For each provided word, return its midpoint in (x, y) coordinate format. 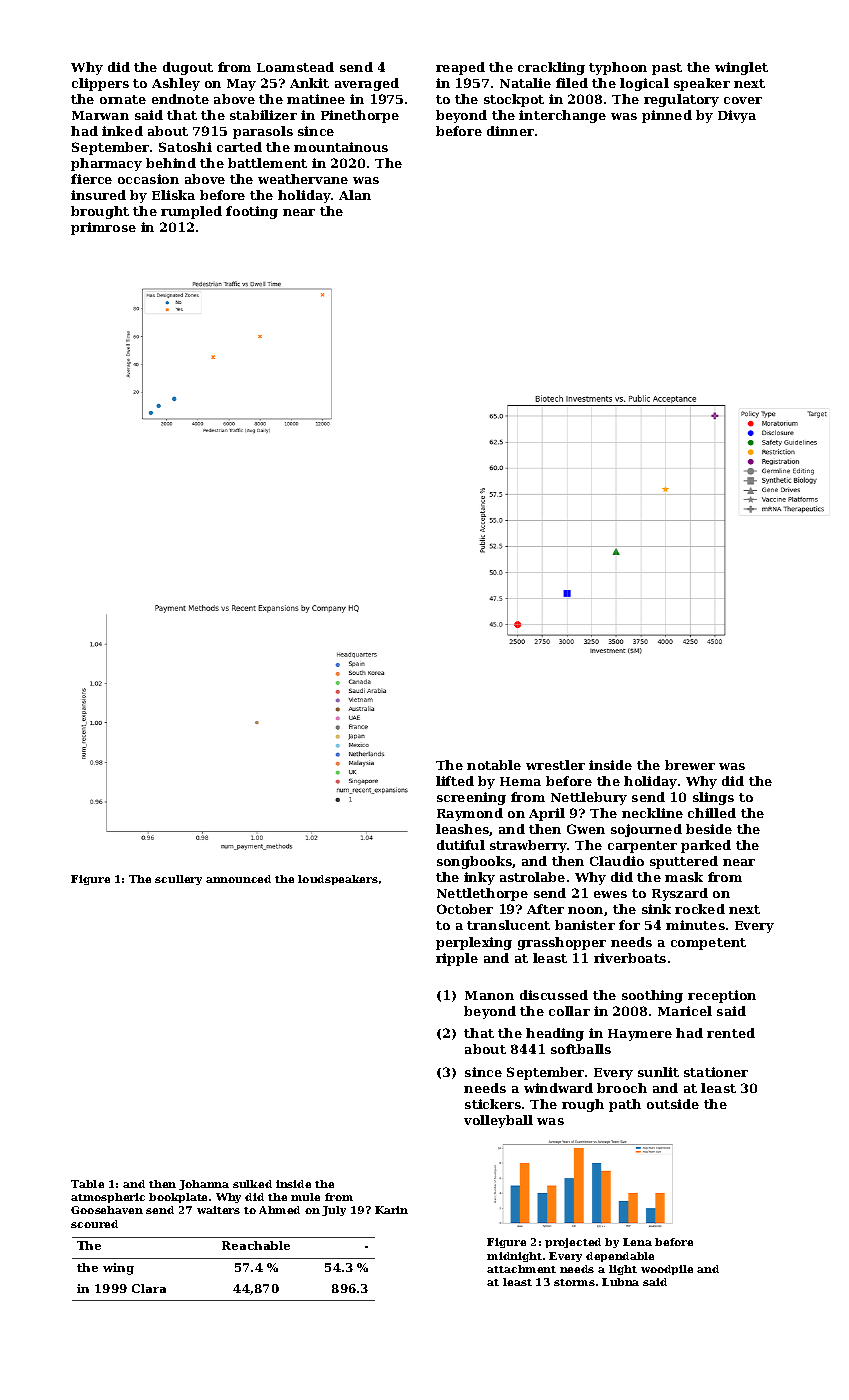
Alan (355, 195)
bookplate (178, 1198)
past (667, 69)
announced (238, 879)
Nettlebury (589, 798)
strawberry (528, 846)
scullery (178, 880)
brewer (690, 765)
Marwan (100, 115)
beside (709, 829)
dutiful (461, 845)
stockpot (514, 100)
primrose (103, 228)
